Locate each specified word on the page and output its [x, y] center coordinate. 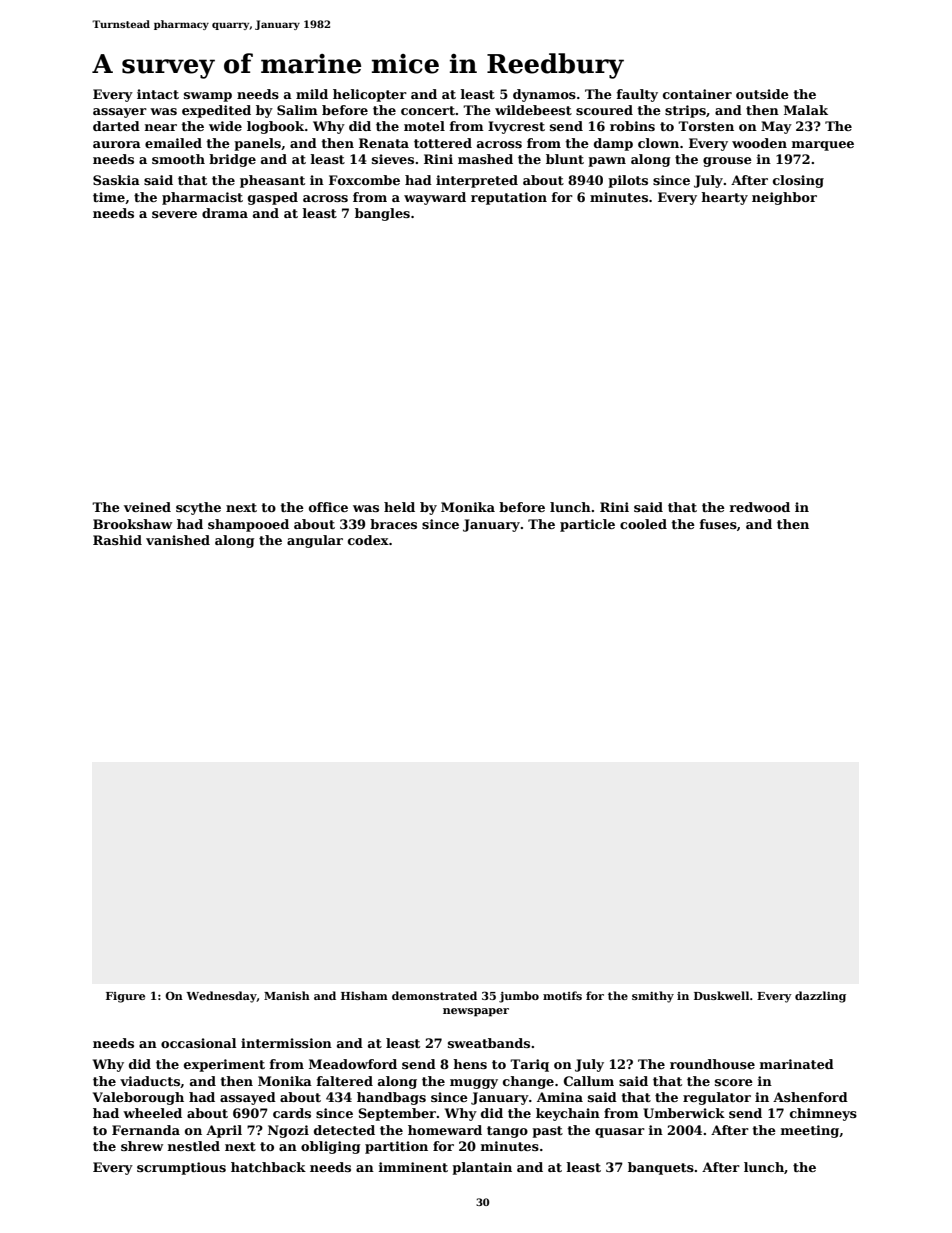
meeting [810, 1131]
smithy [653, 997]
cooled [643, 524]
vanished [178, 540]
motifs [562, 995]
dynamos [544, 95]
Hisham [364, 995]
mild [312, 94]
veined [147, 507]
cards [292, 1113]
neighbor [784, 198]
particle [587, 525]
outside [762, 94]
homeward [445, 1130]
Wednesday [221, 997]
